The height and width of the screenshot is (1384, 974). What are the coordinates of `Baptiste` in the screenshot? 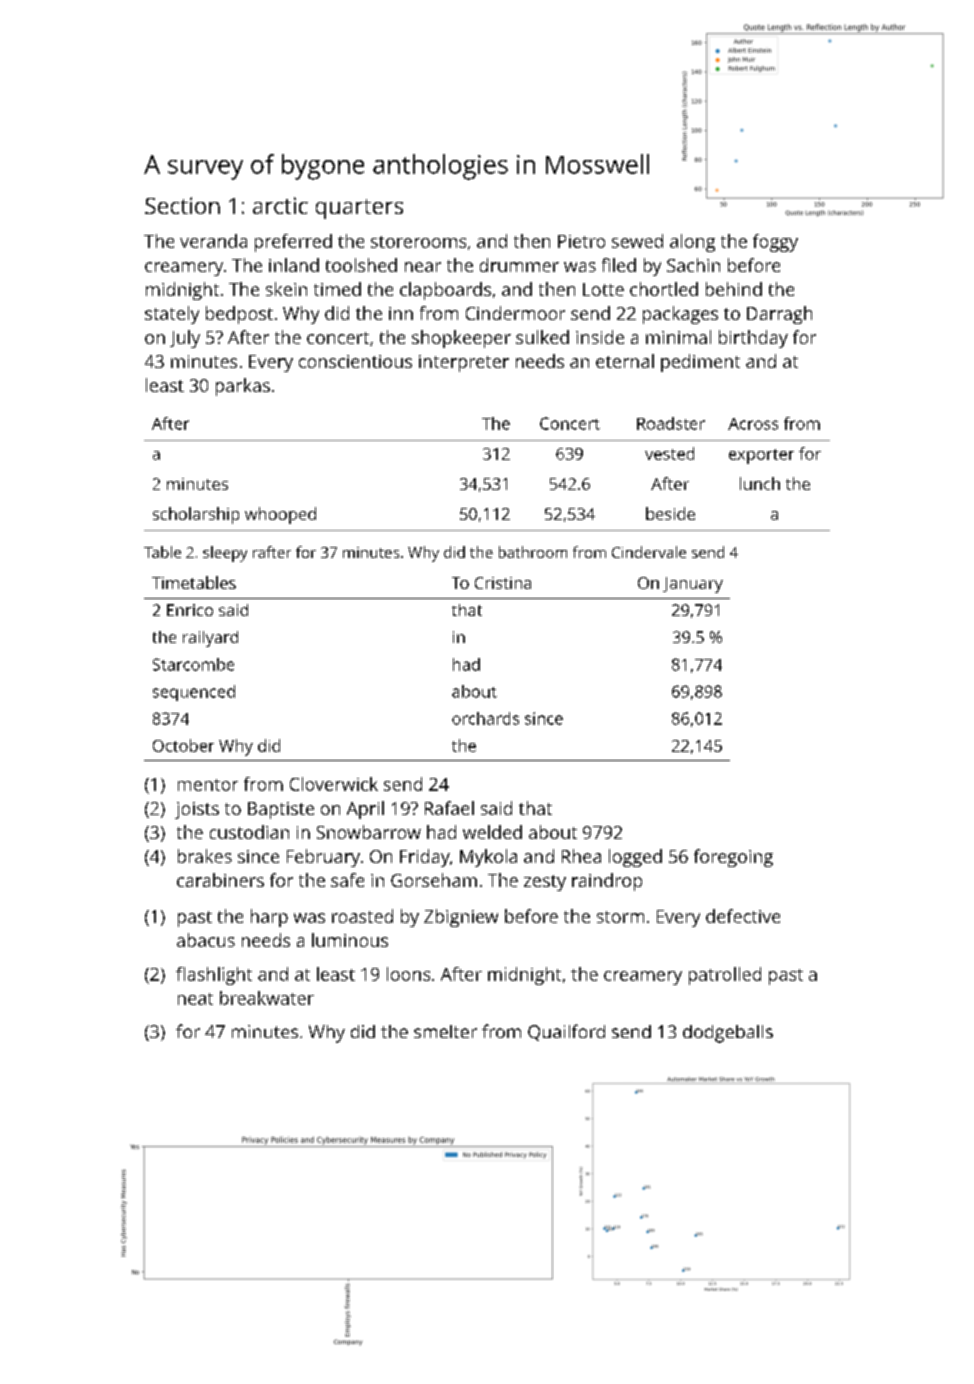 It's located at (281, 810).
